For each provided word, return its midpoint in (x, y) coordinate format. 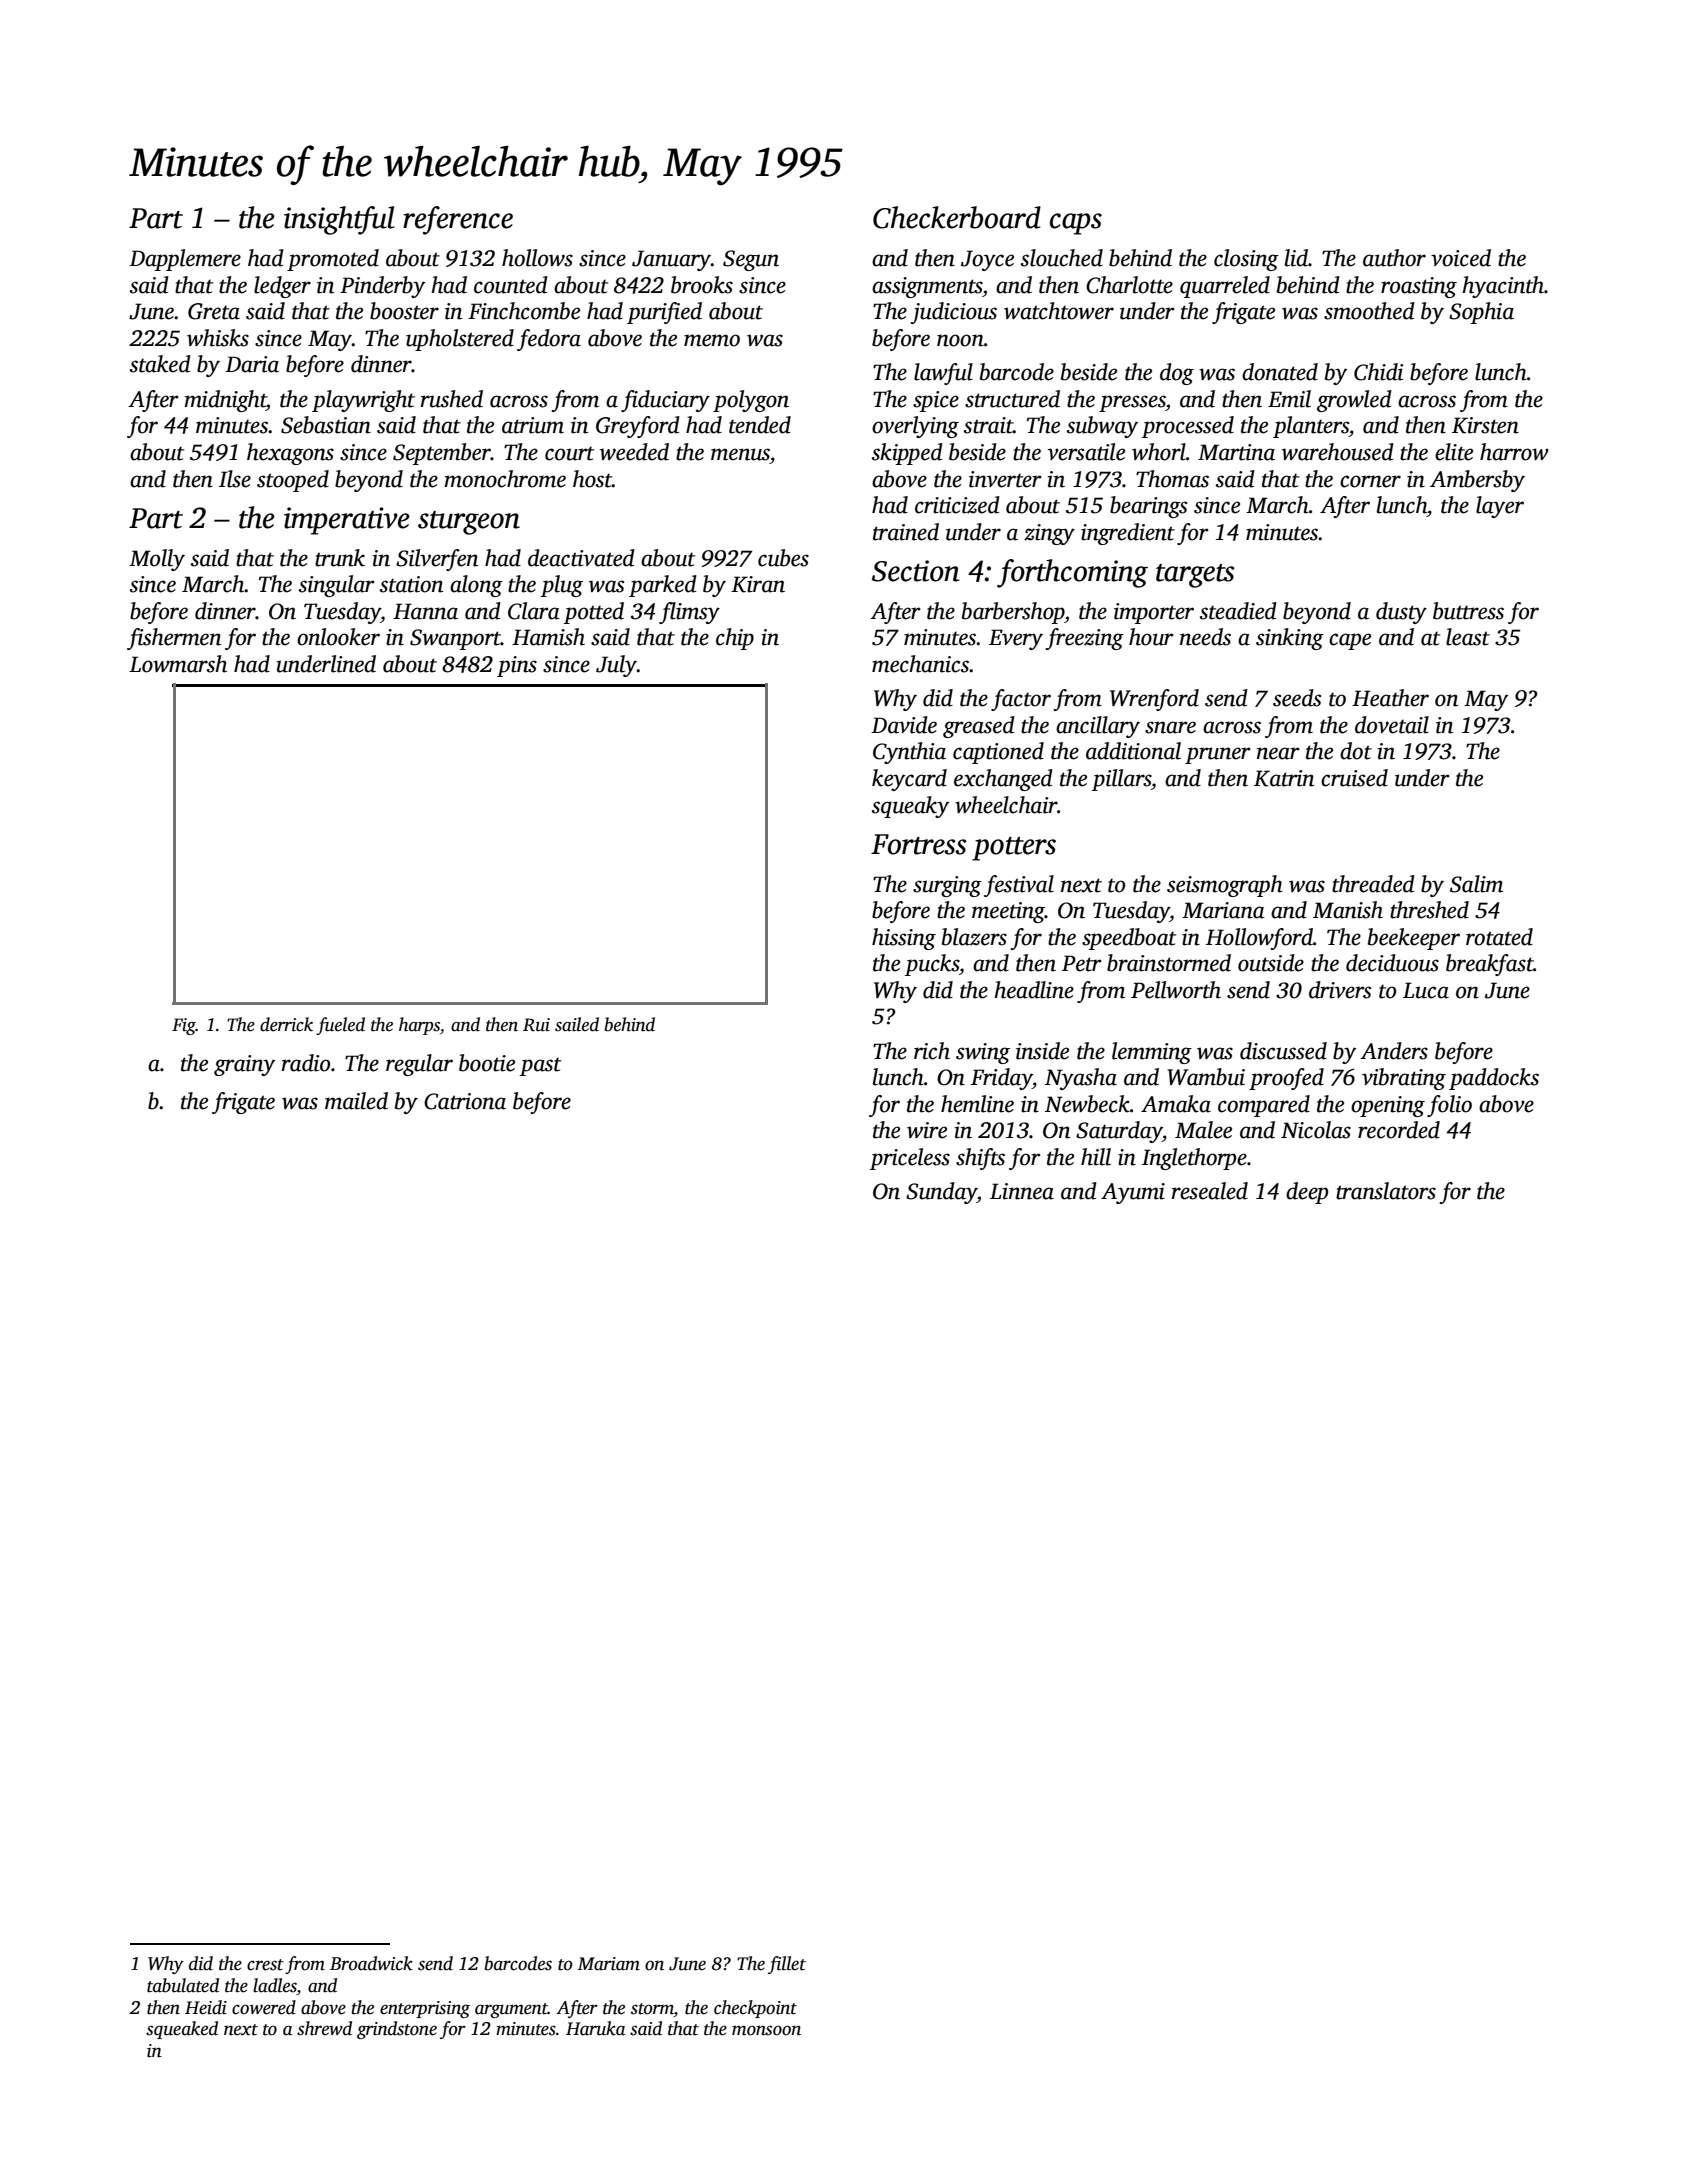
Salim (1476, 884)
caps (1076, 224)
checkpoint (755, 2009)
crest (265, 1965)
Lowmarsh (178, 664)
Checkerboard (957, 217)
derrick (286, 1024)
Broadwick (371, 1963)
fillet (787, 1965)
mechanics (920, 664)
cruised (1354, 778)
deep (1307, 1193)
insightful (339, 220)
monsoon (766, 2030)
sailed (577, 1024)
